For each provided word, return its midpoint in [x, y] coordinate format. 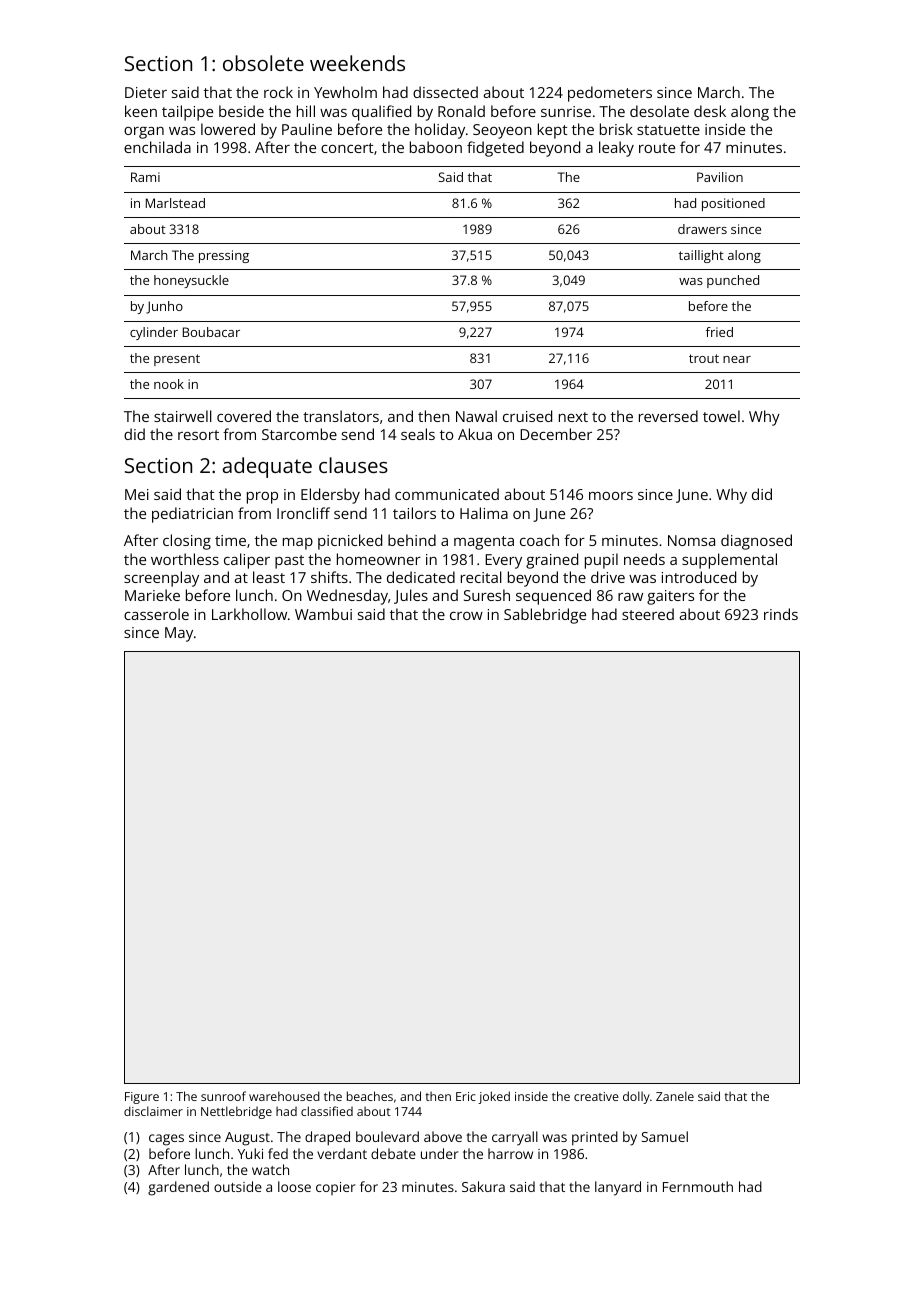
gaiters [670, 597]
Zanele [675, 1096]
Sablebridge [545, 616]
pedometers [610, 94]
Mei [137, 494]
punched [733, 281]
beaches [370, 1096]
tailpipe [187, 113]
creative [596, 1096]
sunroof [223, 1096]
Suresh [487, 595]
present [177, 360]
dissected [445, 92]
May [179, 634]
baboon [436, 147]
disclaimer [153, 1111]
